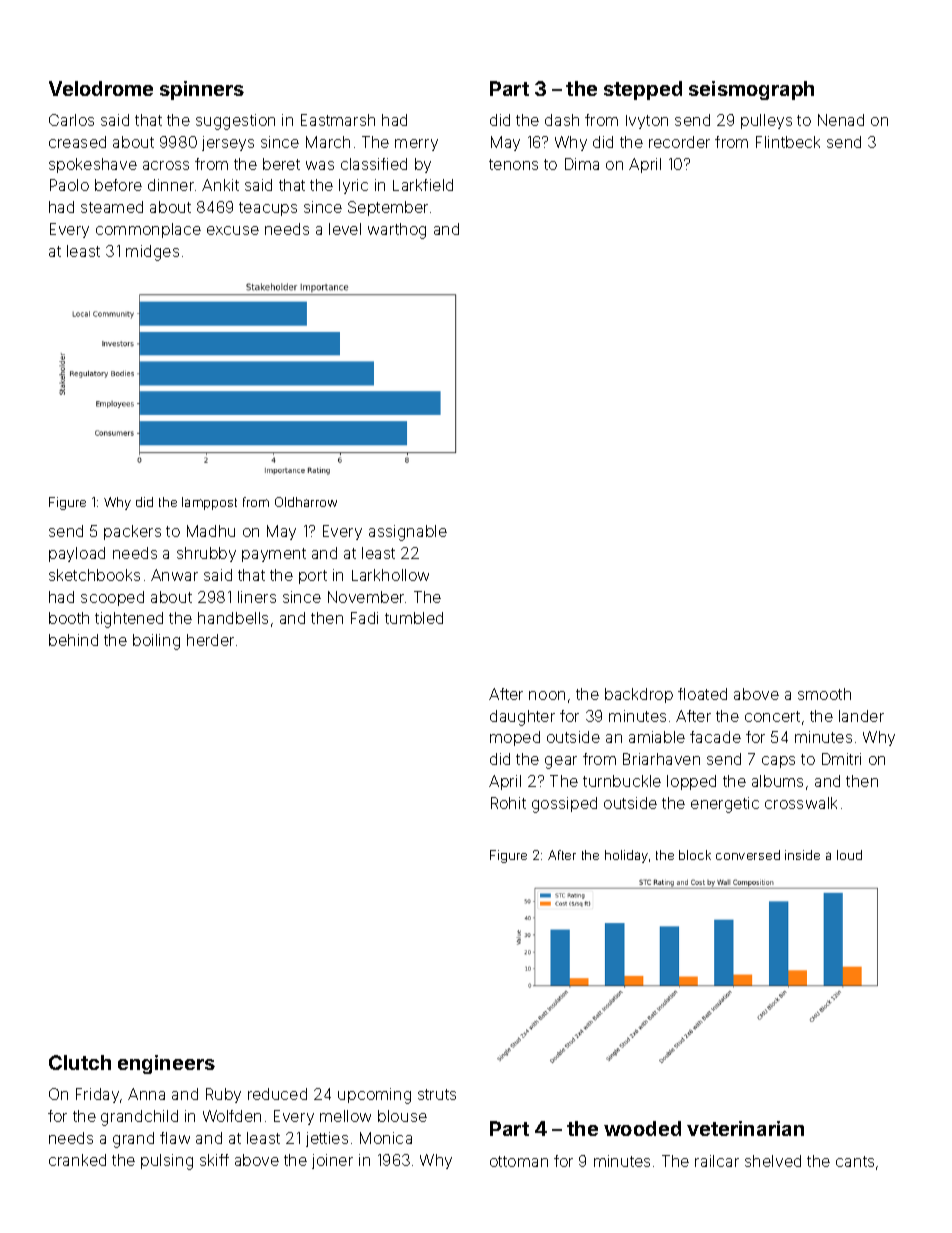 This image has width=952, height=1233. What do you see at coordinates (841, 120) in the image?
I see `Nenad` at bounding box center [841, 120].
